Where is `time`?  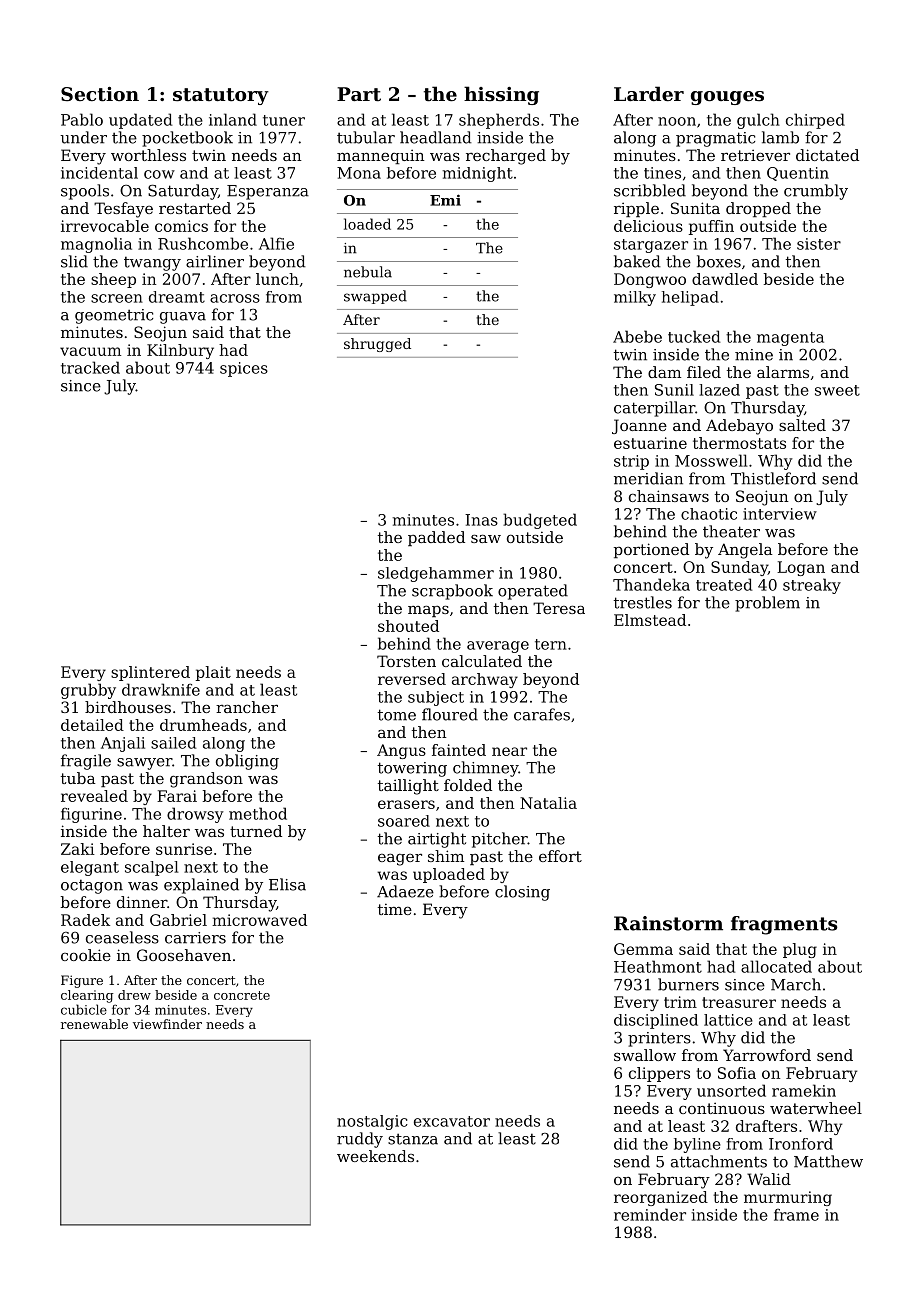 time is located at coordinates (395, 909).
